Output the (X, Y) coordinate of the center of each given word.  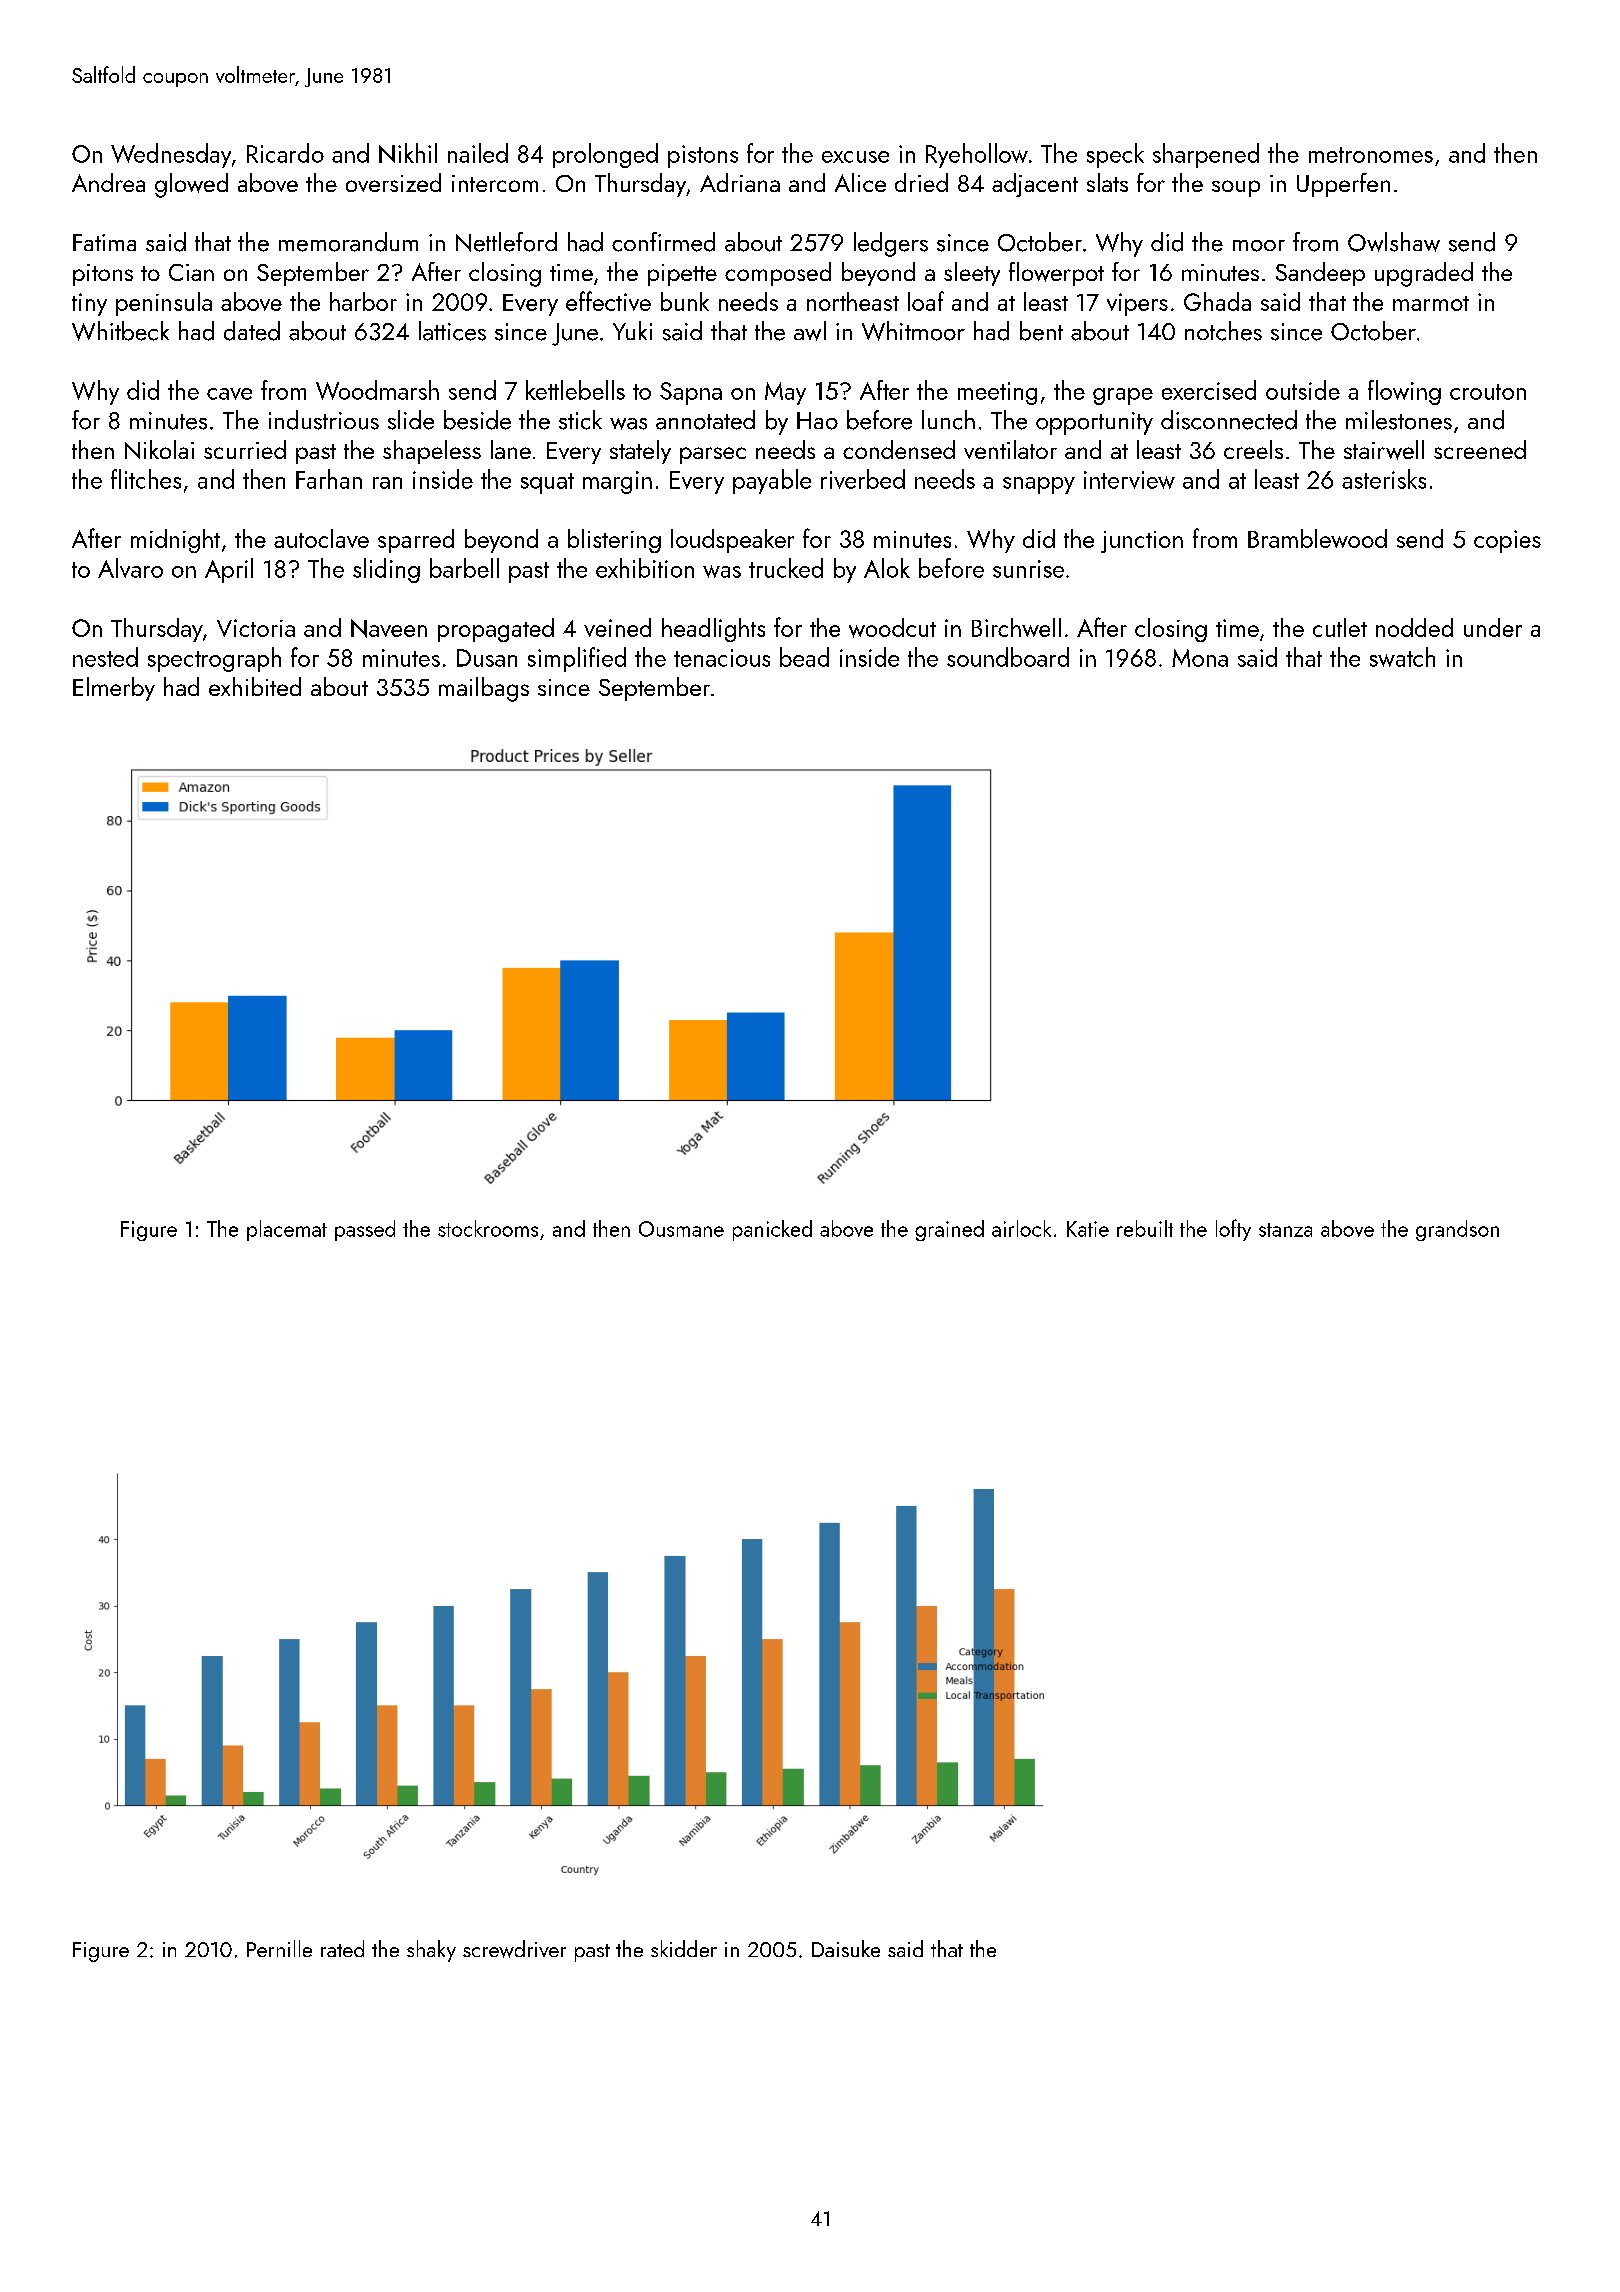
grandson (1457, 1230)
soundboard (1008, 657)
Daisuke (846, 1948)
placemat (287, 1230)
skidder (684, 1948)
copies (1507, 541)
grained (949, 1230)
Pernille (279, 1948)
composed (778, 274)
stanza (1285, 1230)
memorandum (348, 242)
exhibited (255, 686)
